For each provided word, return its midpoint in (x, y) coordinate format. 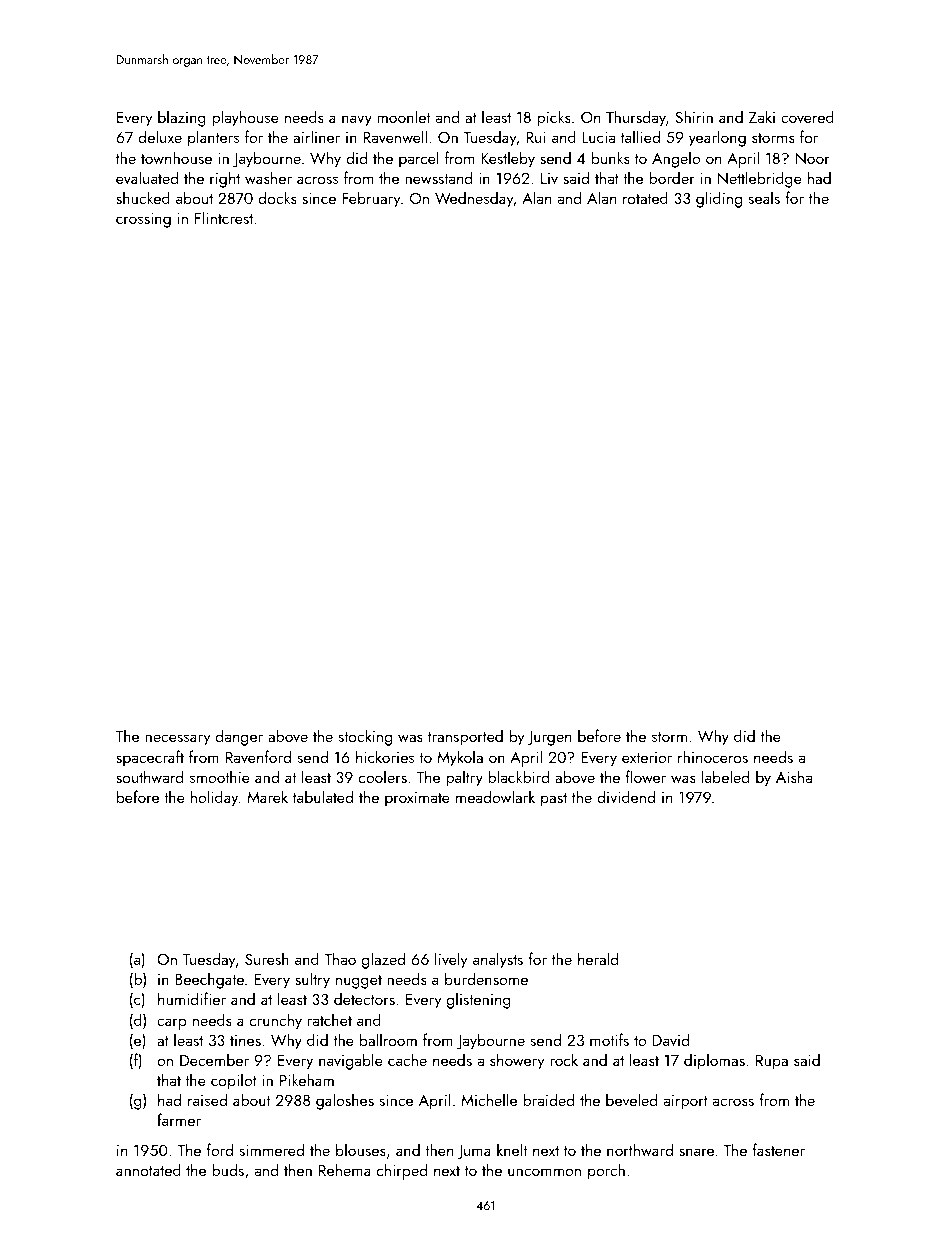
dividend (626, 796)
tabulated (323, 796)
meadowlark (495, 796)
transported (465, 737)
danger (239, 737)
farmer (179, 1119)
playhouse (245, 118)
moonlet (403, 116)
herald (598, 958)
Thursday (636, 118)
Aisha (794, 776)
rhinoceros (713, 756)
